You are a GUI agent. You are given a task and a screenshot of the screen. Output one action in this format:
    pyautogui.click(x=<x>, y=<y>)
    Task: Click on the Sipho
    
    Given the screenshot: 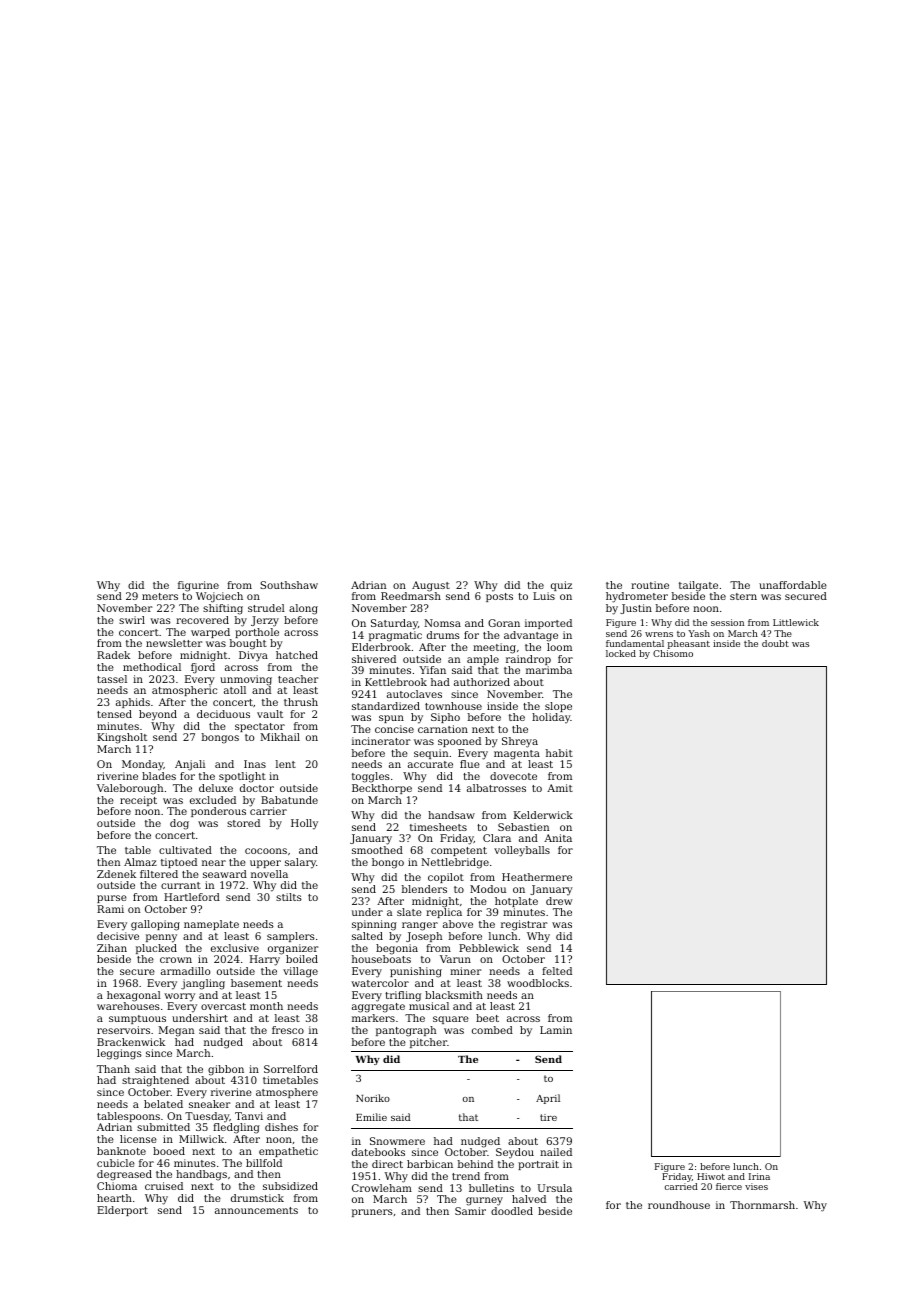 What is the action you would take?
    pyautogui.click(x=445, y=718)
